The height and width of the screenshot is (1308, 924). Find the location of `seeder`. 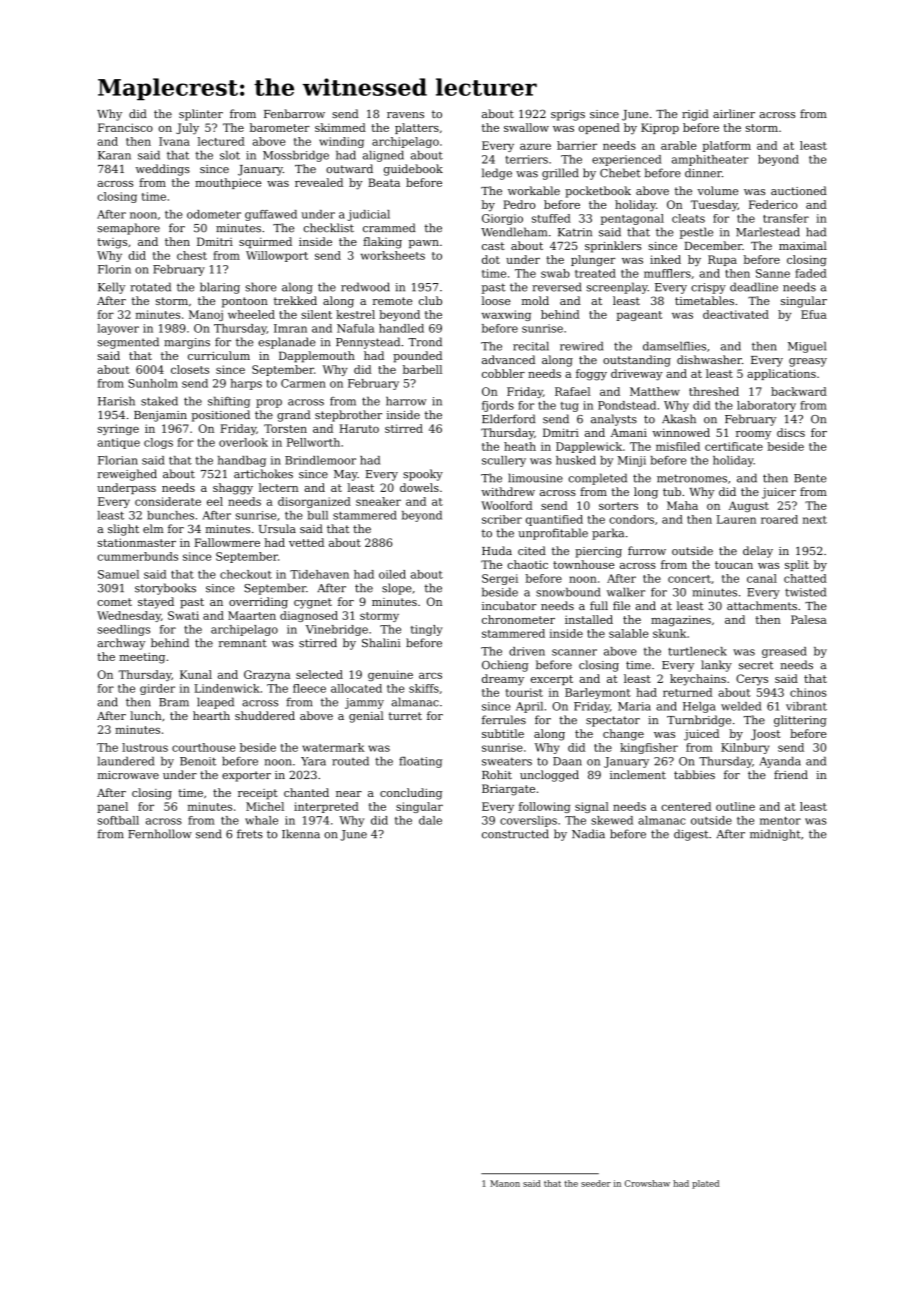

seeder is located at coordinates (596, 1183).
